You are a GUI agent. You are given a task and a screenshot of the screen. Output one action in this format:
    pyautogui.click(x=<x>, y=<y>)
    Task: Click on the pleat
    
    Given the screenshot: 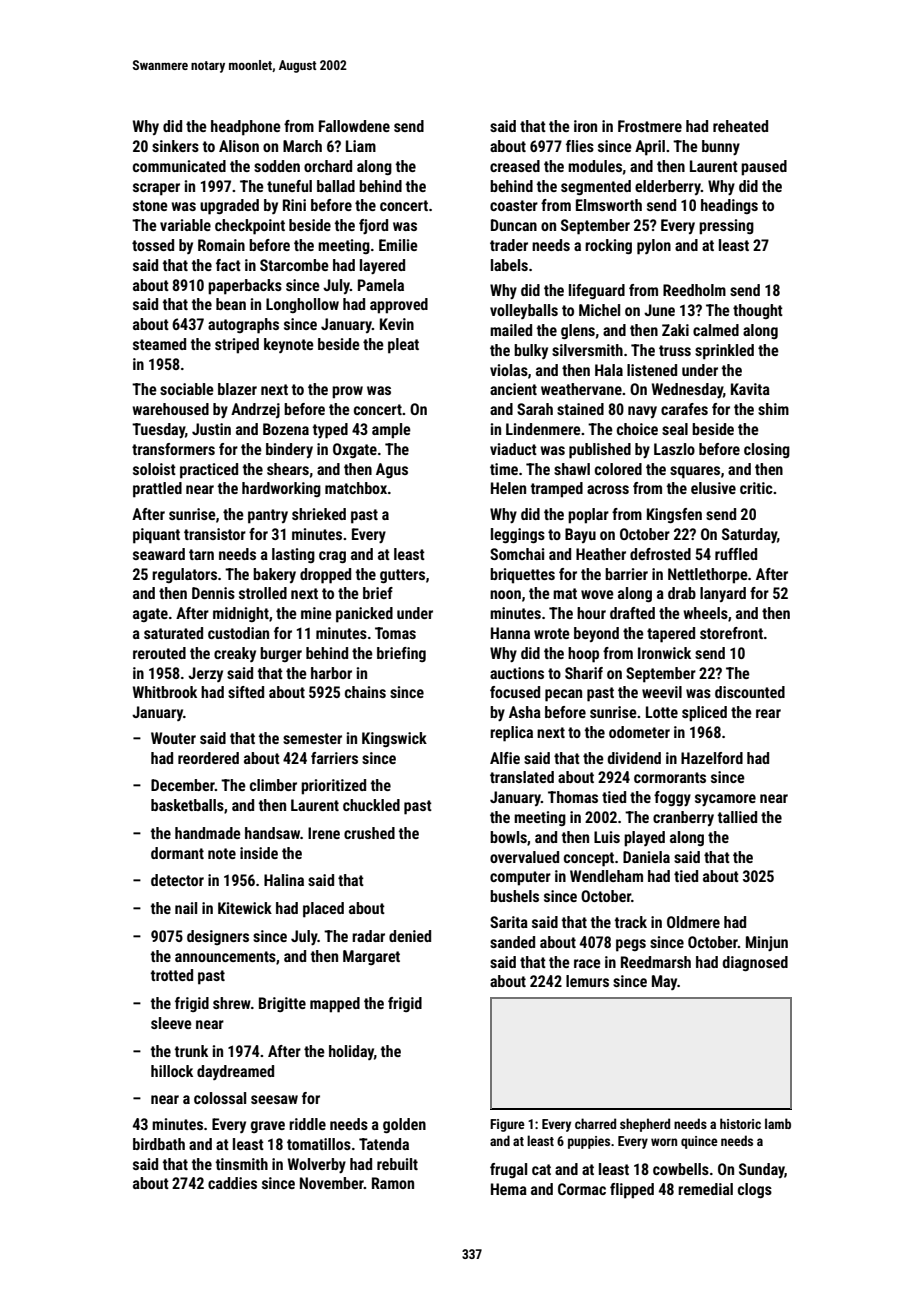 What is the action you would take?
    pyautogui.click(x=403, y=346)
